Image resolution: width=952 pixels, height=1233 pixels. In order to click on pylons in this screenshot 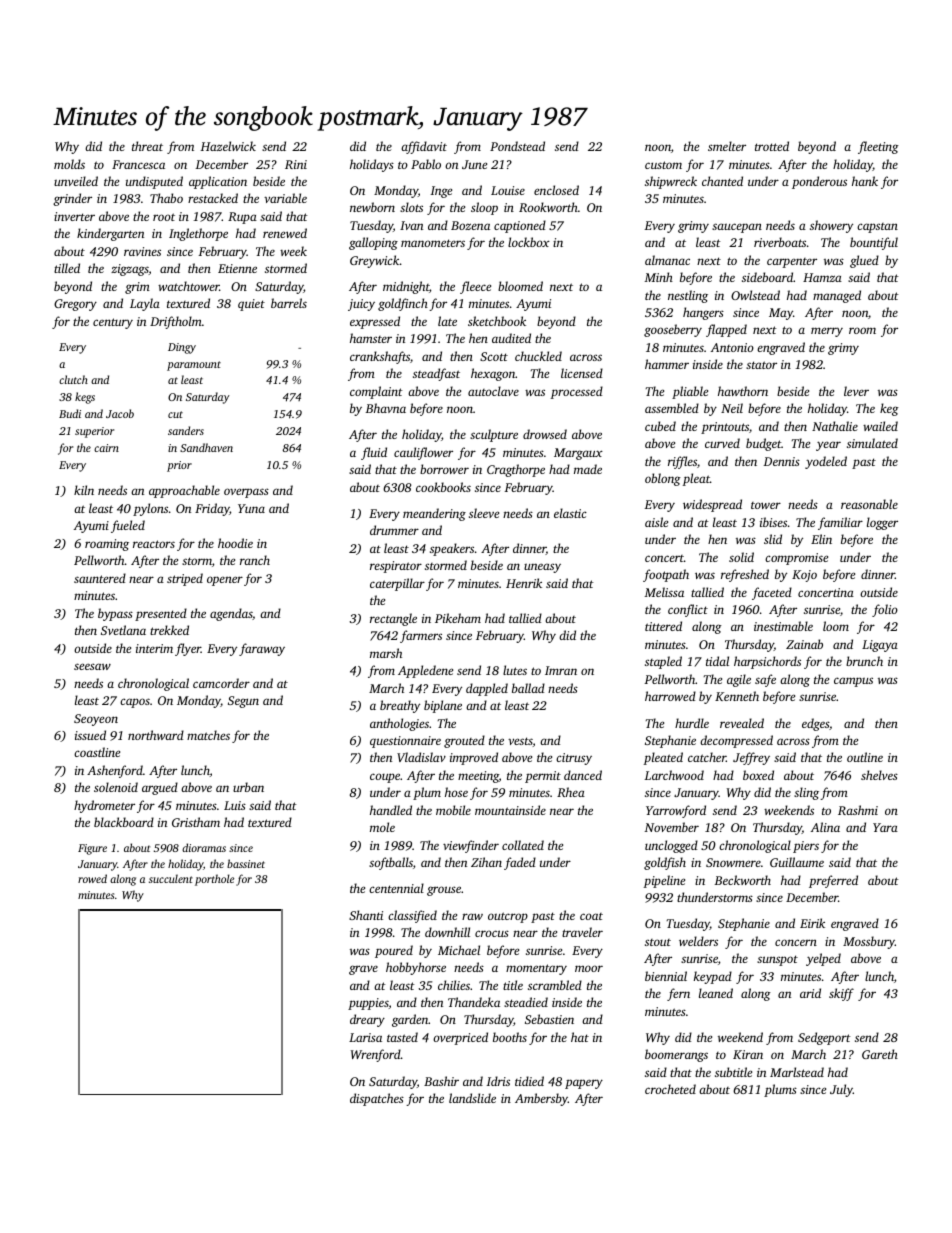, I will do `click(150, 509)`.
